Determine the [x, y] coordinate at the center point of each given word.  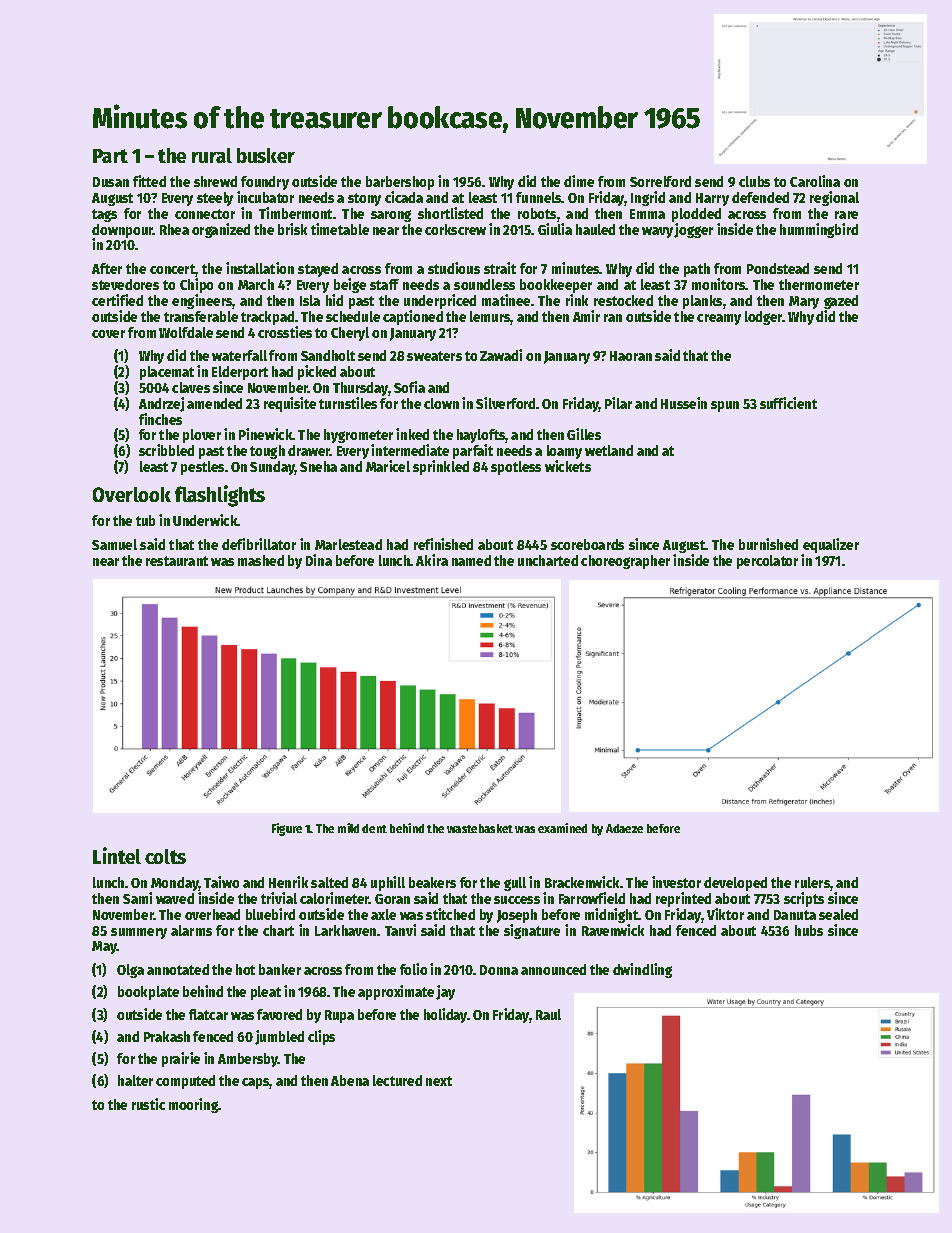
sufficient [788, 403]
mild [348, 828]
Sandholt [328, 355]
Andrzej [161, 404]
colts [165, 856]
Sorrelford [660, 181]
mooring [194, 1105]
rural [212, 155]
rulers [812, 882]
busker [266, 155]
